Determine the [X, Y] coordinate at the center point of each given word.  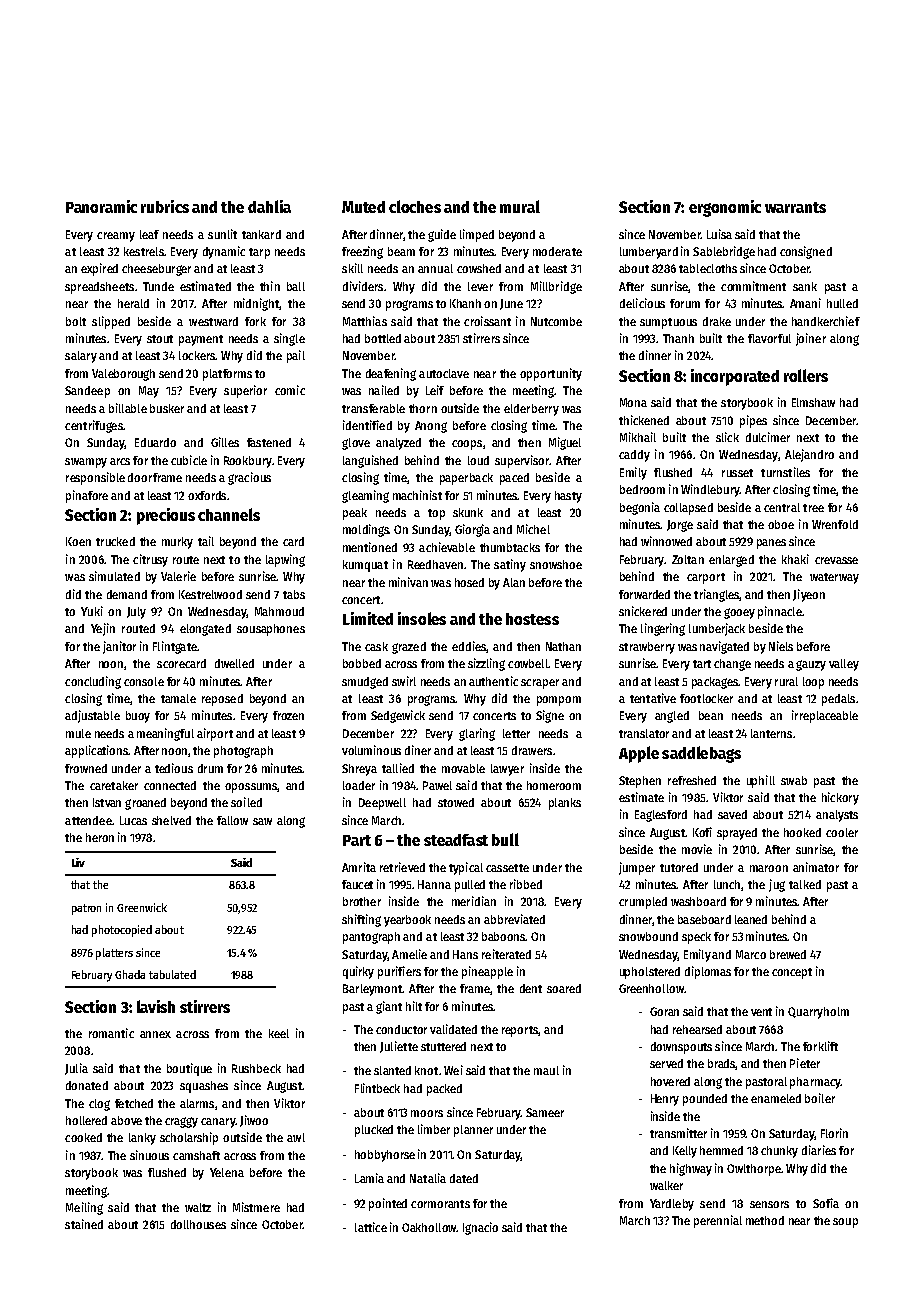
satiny [510, 565]
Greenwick [142, 907]
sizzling [486, 664]
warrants [795, 207]
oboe [781, 524]
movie [697, 849]
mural [520, 206]
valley [844, 665]
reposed [222, 700]
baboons [504, 936]
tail [206, 541]
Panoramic [101, 206]
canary [218, 1123]
